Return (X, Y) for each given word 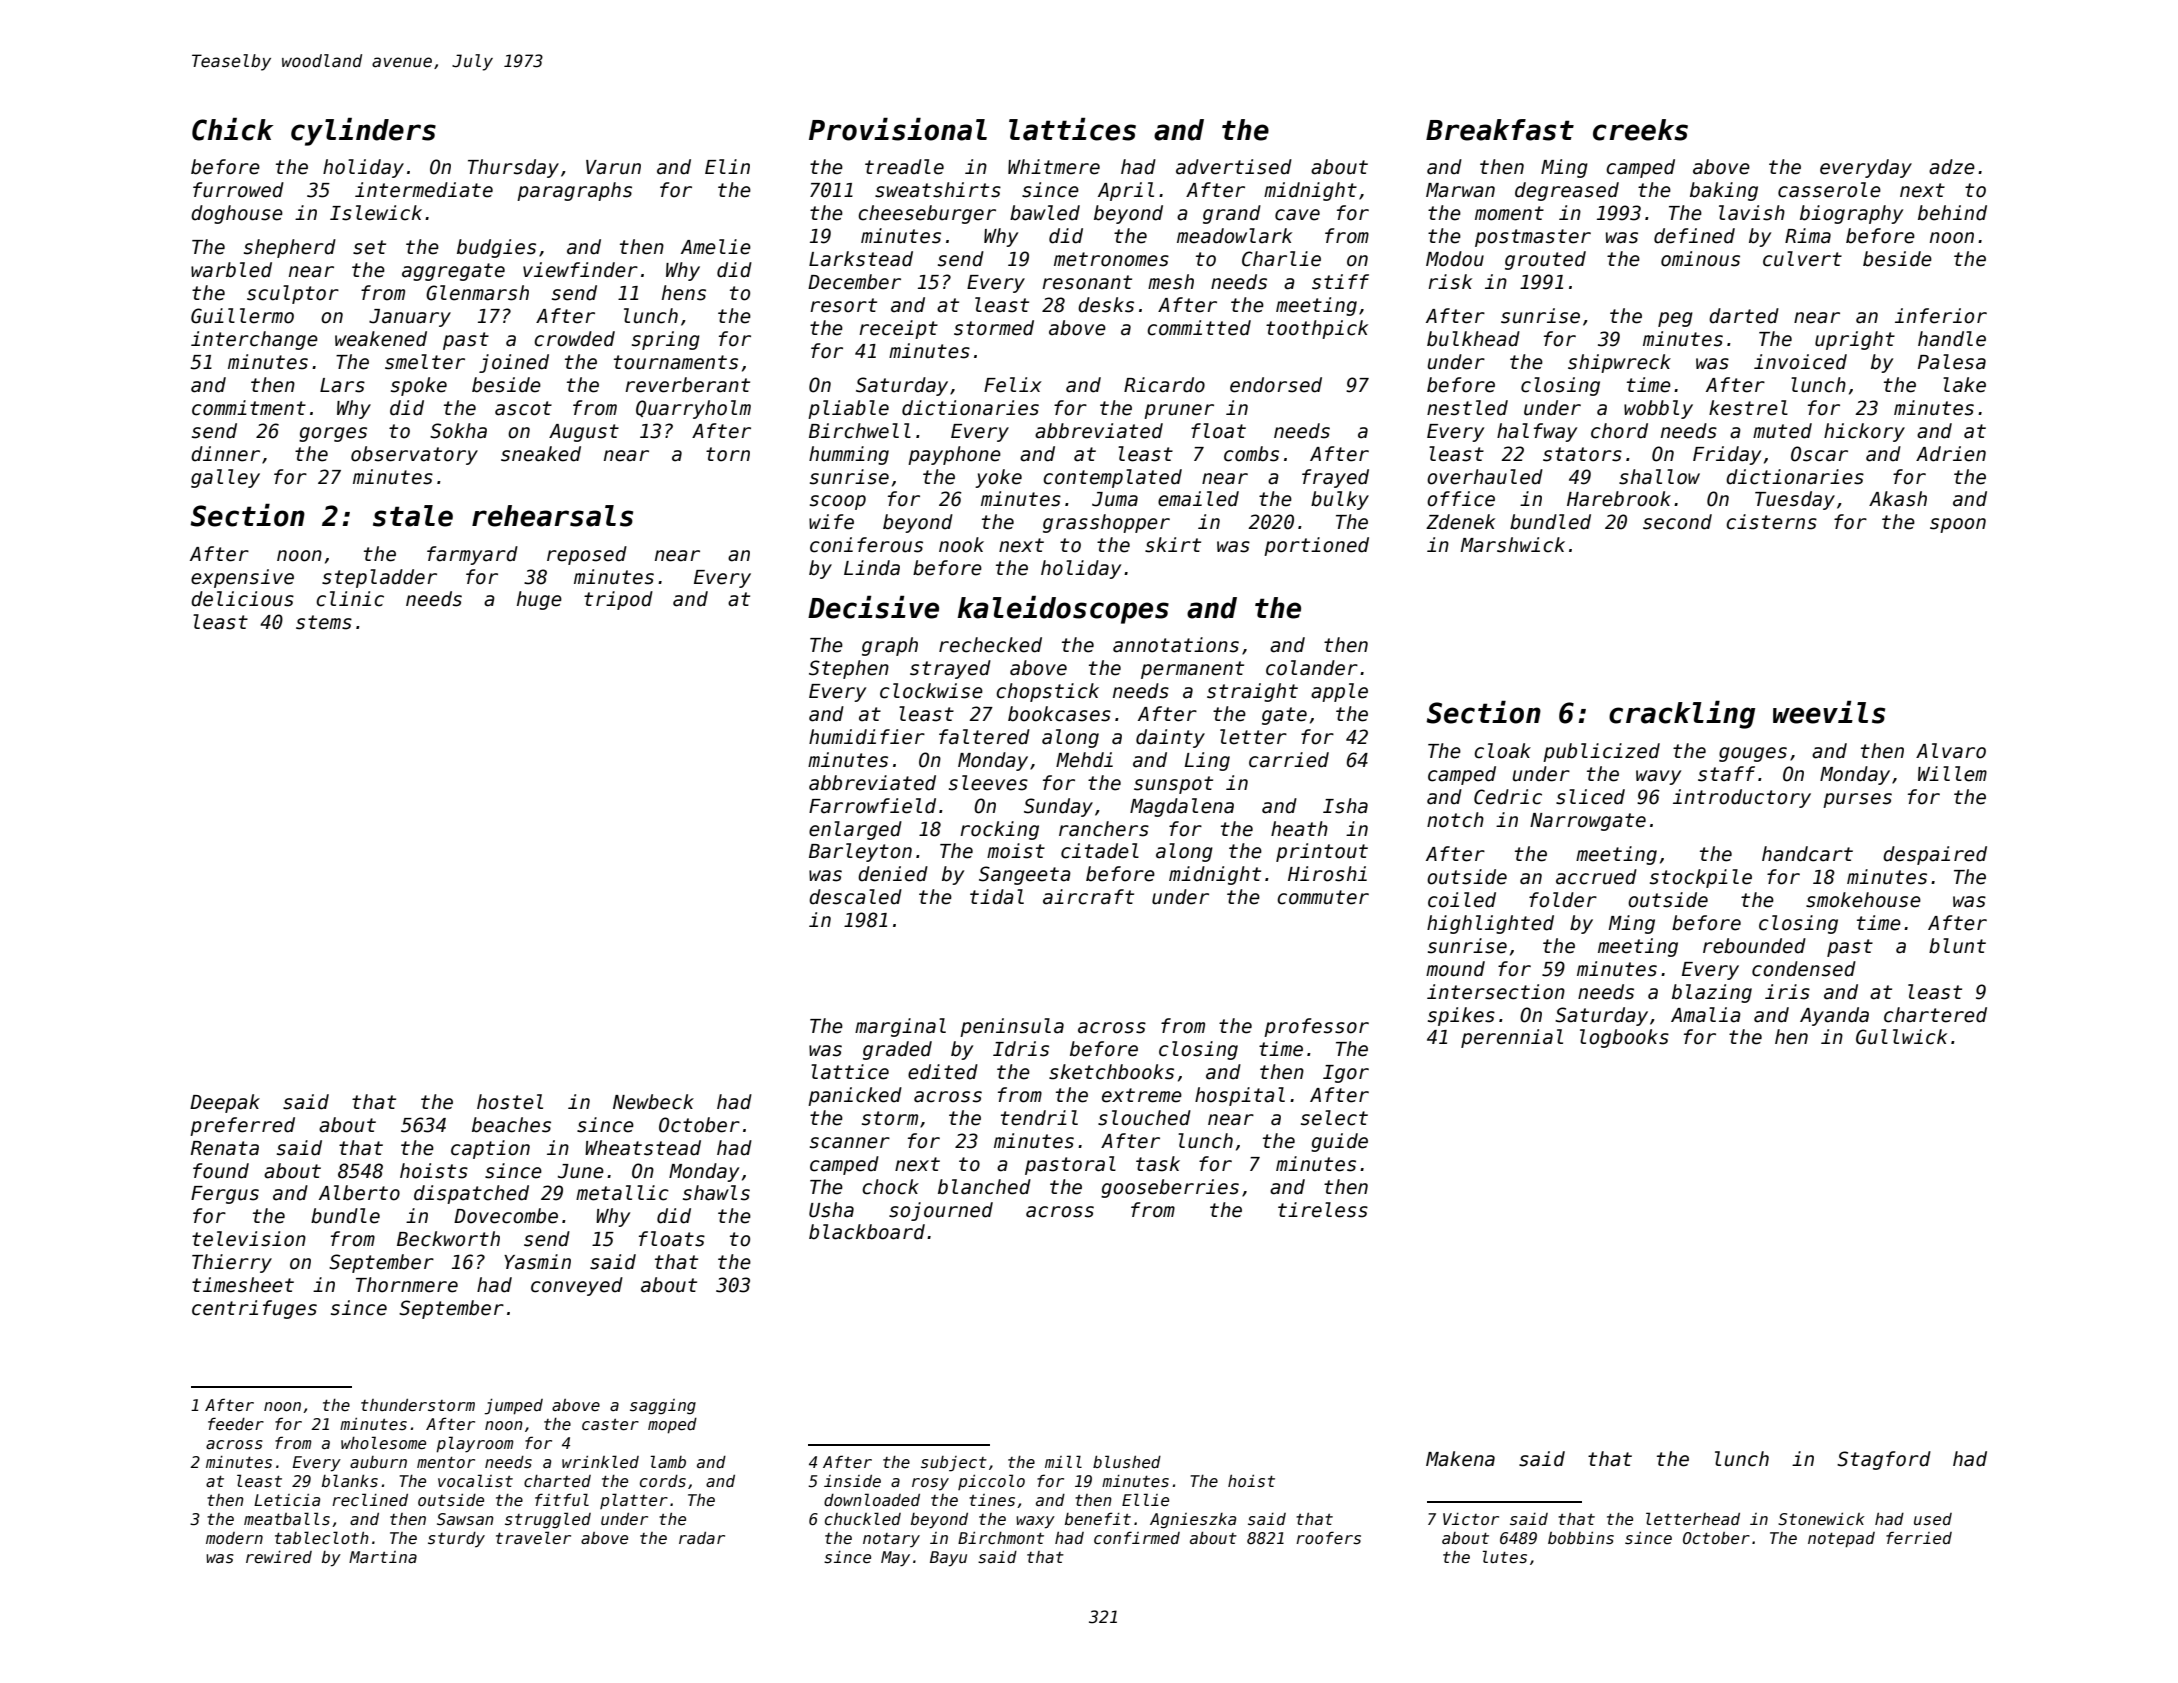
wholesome (383, 1443)
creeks (1640, 130)
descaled (855, 897)
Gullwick (1901, 1037)
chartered (1935, 1015)
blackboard (867, 1232)
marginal (900, 1027)
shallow (1659, 477)
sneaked (541, 454)
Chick (232, 129)
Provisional (898, 129)
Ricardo (1164, 385)
